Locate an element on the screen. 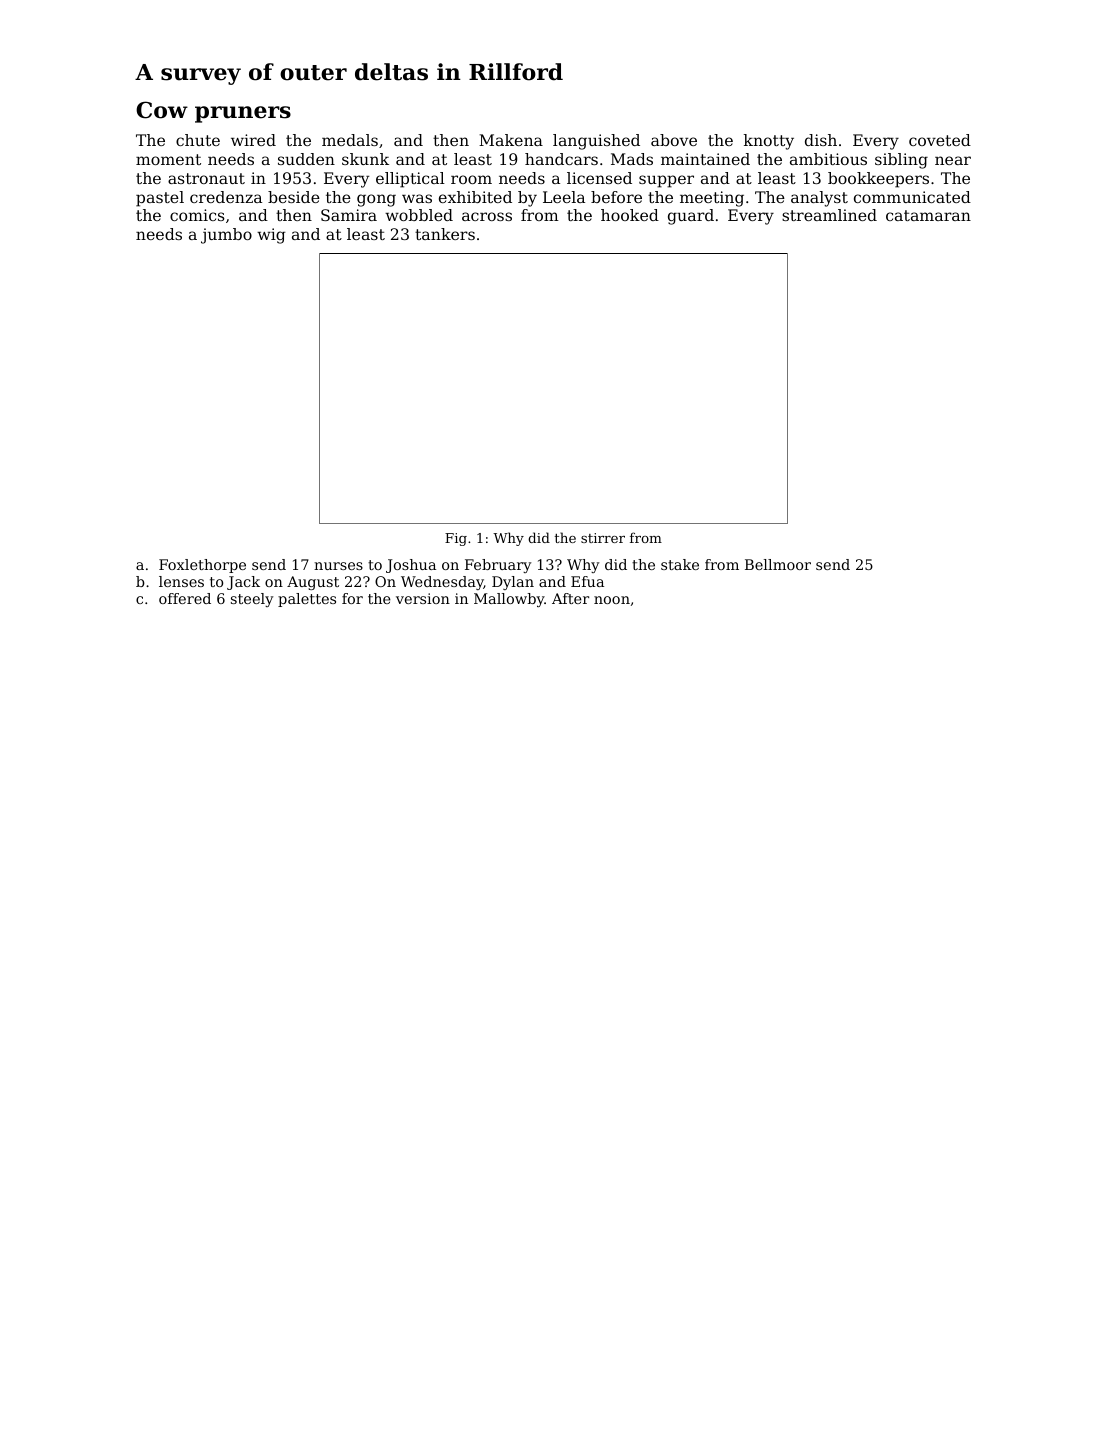 This screenshot has width=1107, height=1432. offered is located at coordinates (185, 598).
